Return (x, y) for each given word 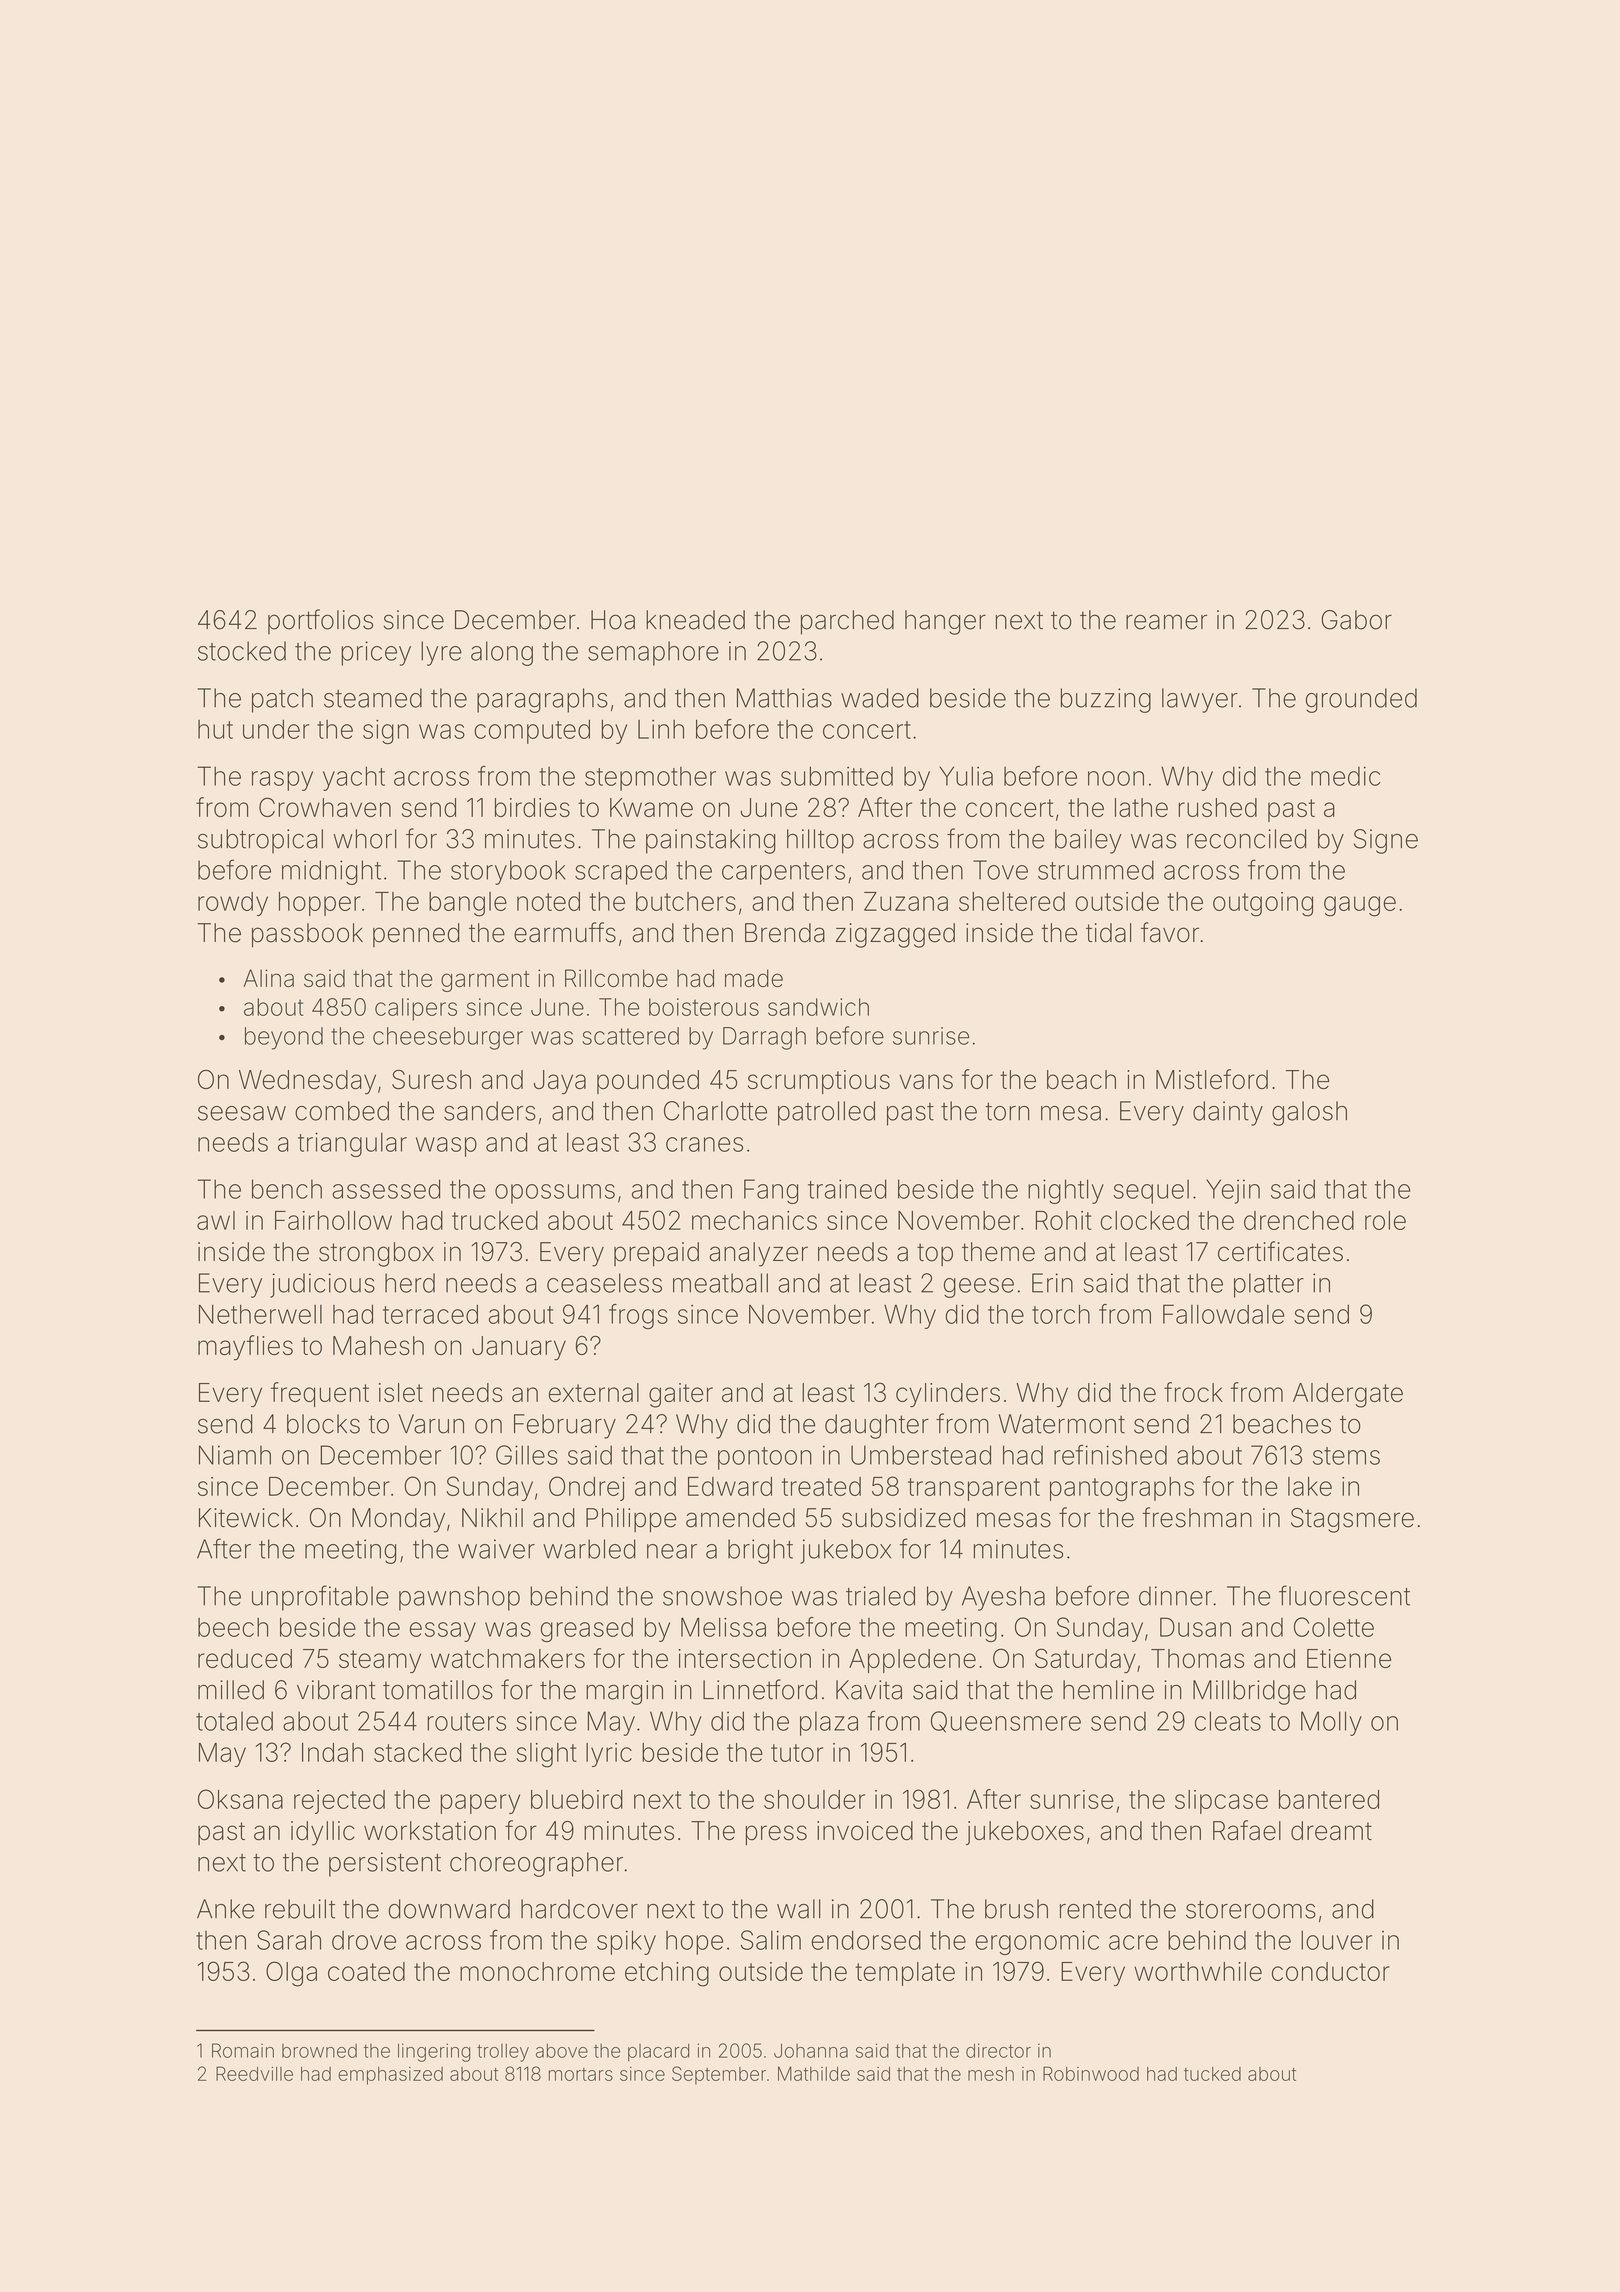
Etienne (1349, 1658)
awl (216, 1220)
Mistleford (1212, 1079)
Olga (291, 1974)
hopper (320, 904)
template (905, 1974)
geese (979, 1288)
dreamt (1331, 1831)
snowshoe (722, 1596)
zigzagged (895, 935)
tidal (1108, 933)
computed (532, 732)
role (1385, 1220)
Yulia (966, 776)
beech (233, 1627)
